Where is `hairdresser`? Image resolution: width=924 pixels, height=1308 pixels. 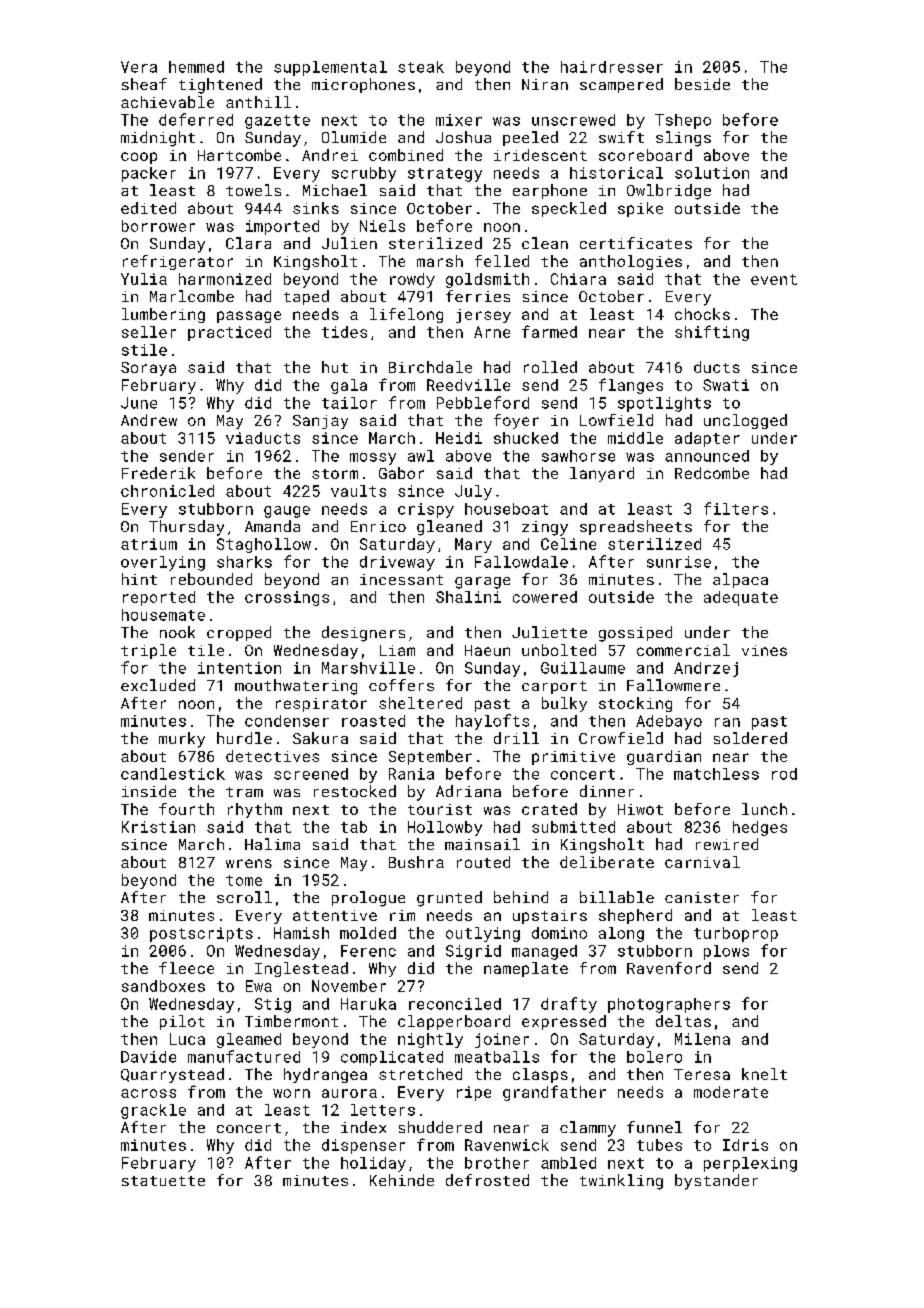
hairdresser is located at coordinates (612, 67).
